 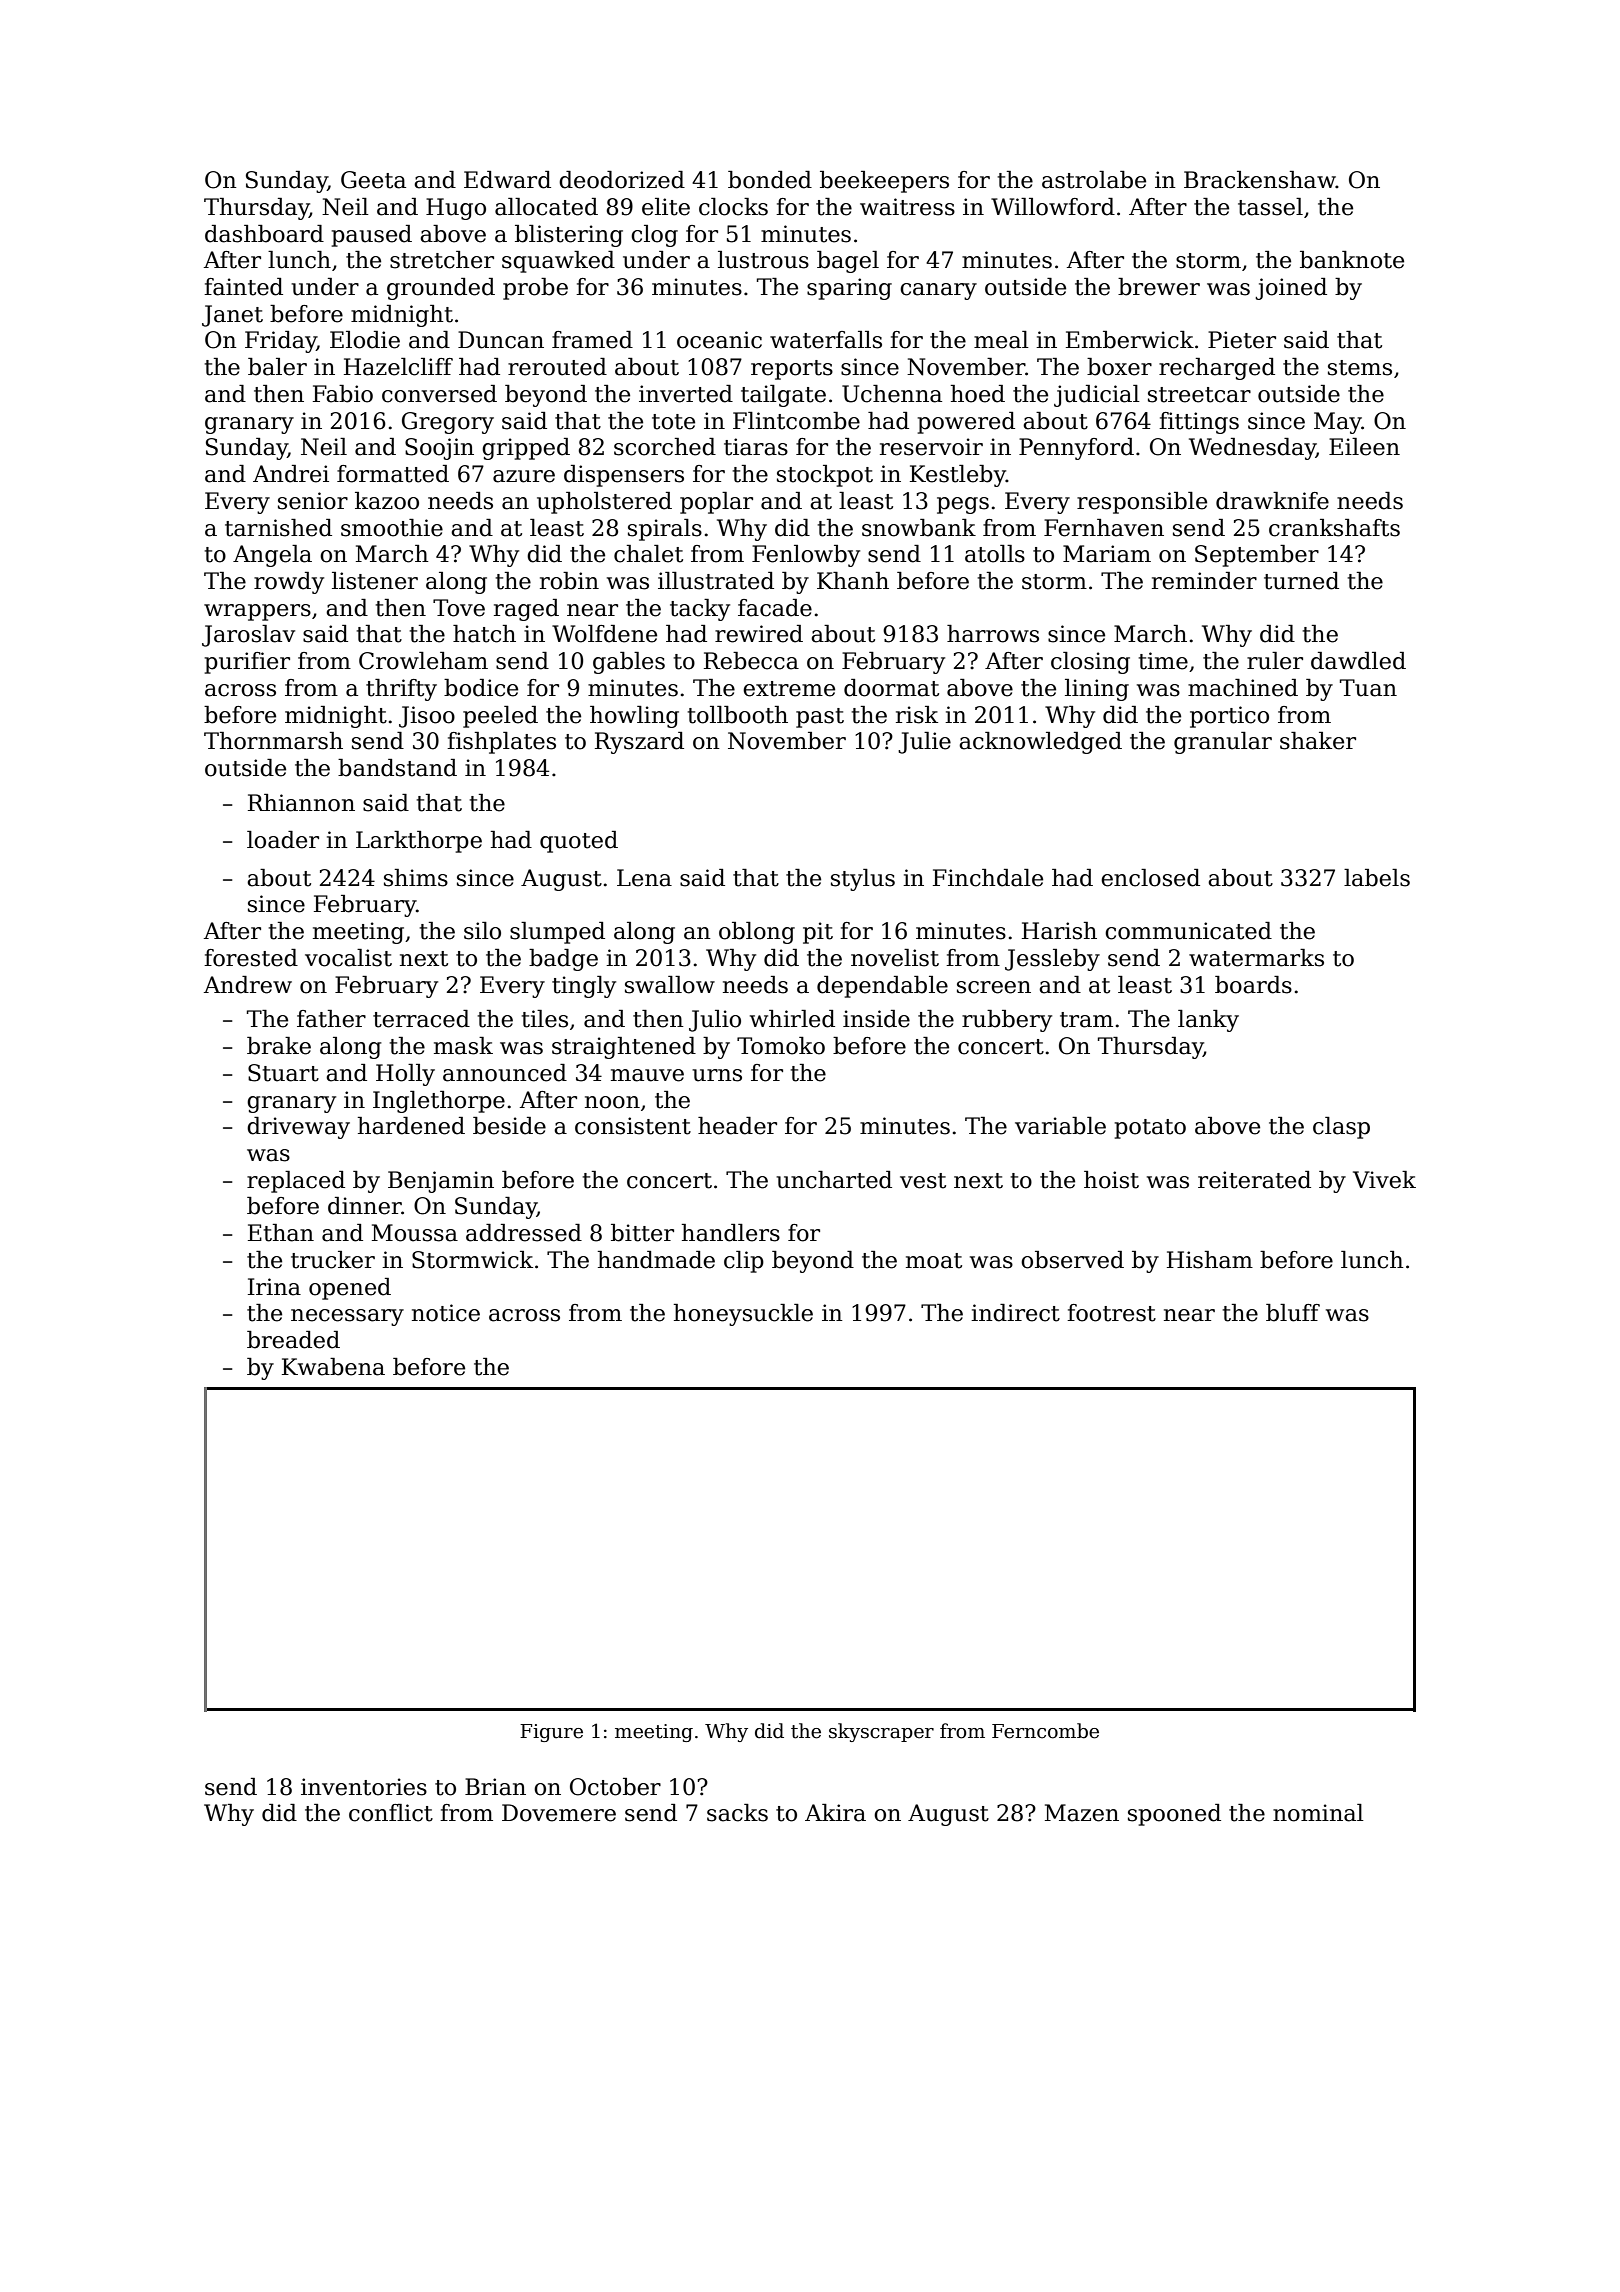 What do you see at coordinates (264, 234) in the page?
I see `dashboard` at bounding box center [264, 234].
